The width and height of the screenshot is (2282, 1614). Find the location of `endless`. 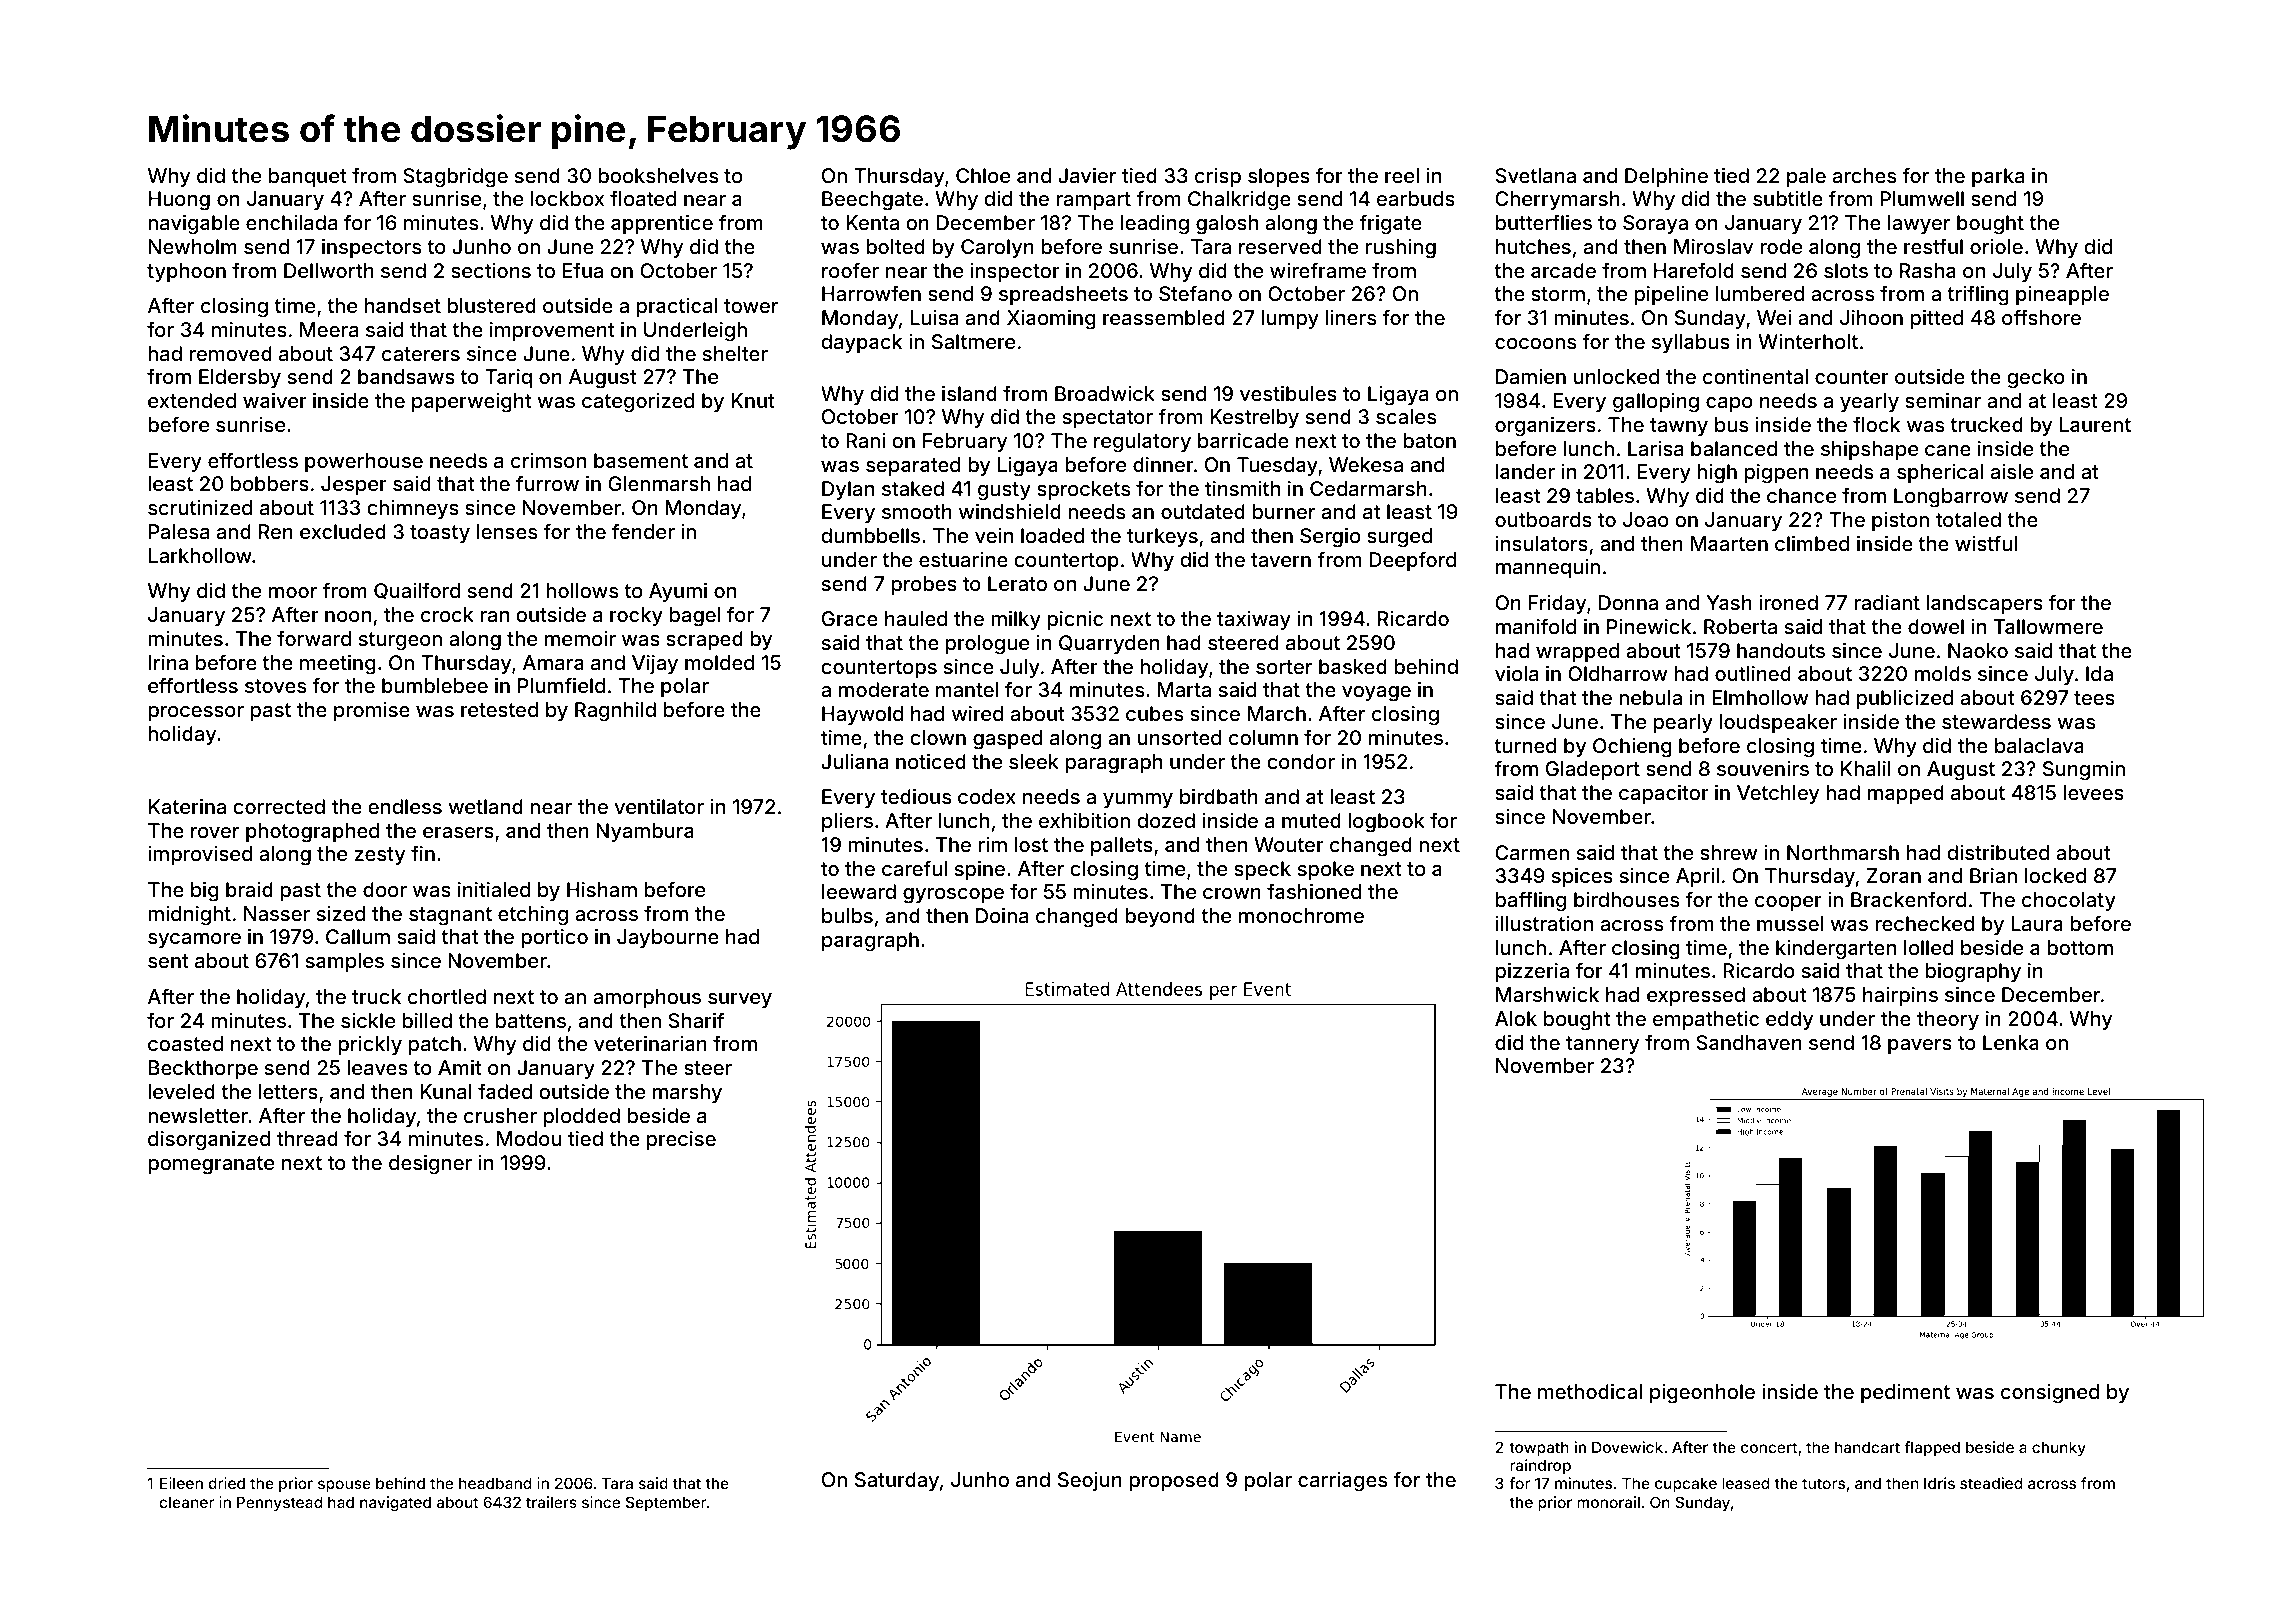

endless is located at coordinates (405, 806).
